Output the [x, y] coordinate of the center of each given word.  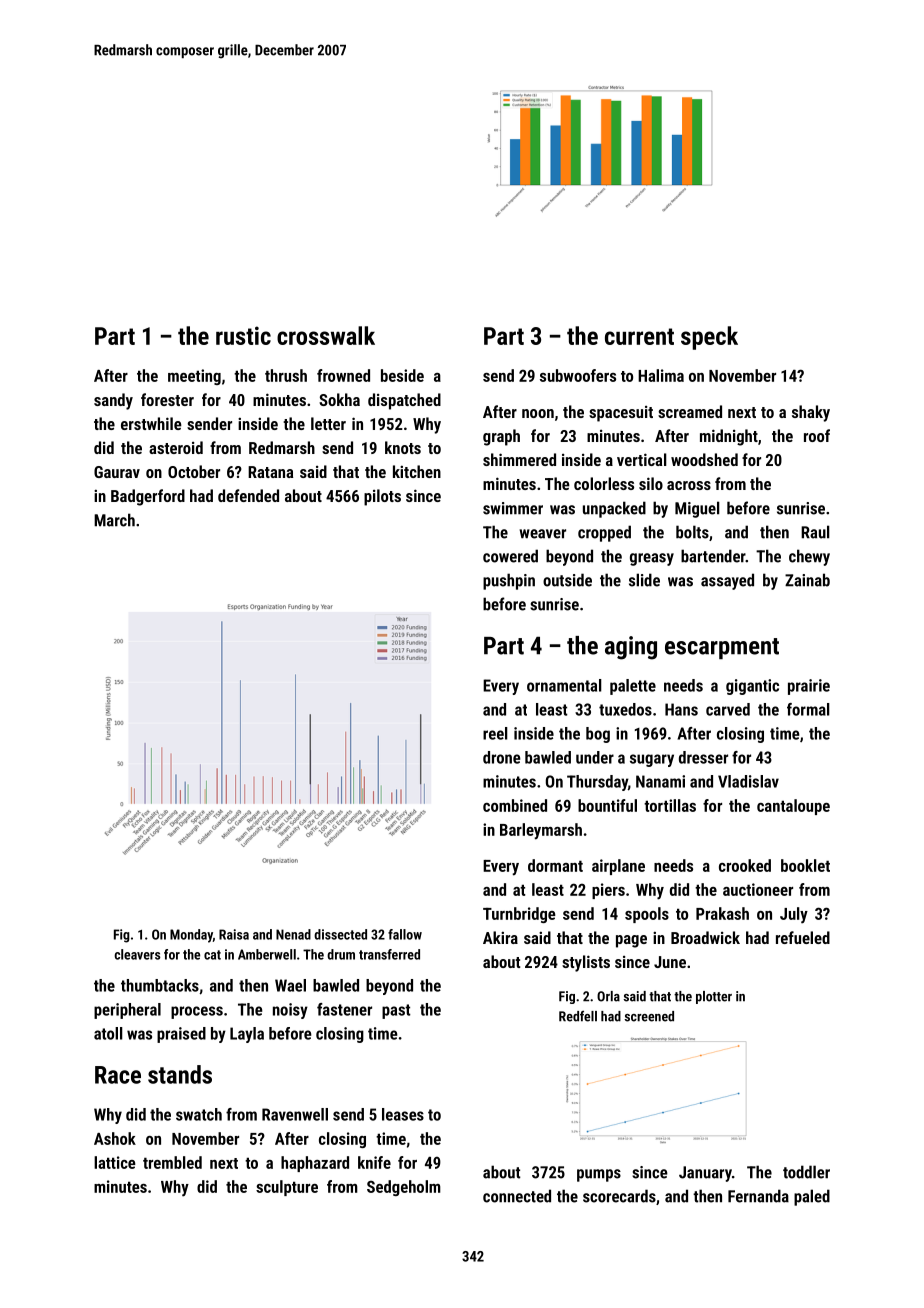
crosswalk [326, 335]
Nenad [293, 934]
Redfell [578, 1016]
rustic [243, 335]
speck [709, 338]
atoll [108, 1033]
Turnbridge [519, 915]
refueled [803, 937]
